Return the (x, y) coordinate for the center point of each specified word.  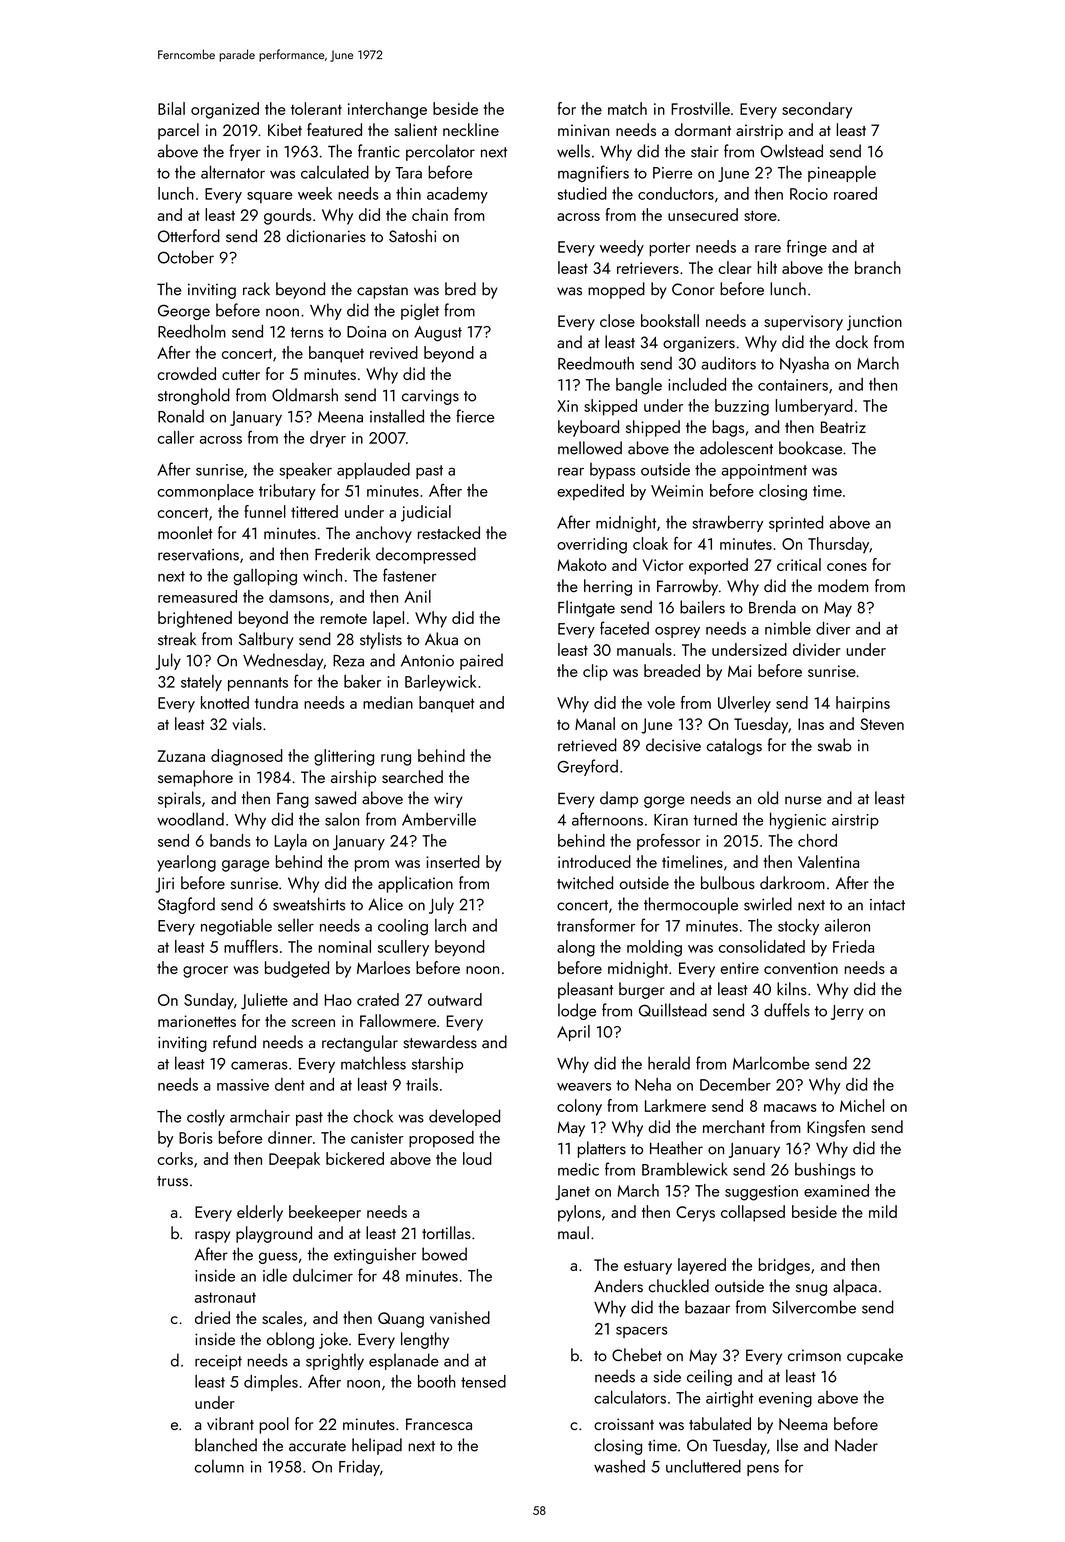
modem (843, 586)
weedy (622, 248)
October (186, 257)
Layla (291, 842)
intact (887, 905)
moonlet (185, 533)
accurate (317, 1446)
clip (595, 672)
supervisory (803, 323)
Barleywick (440, 683)
